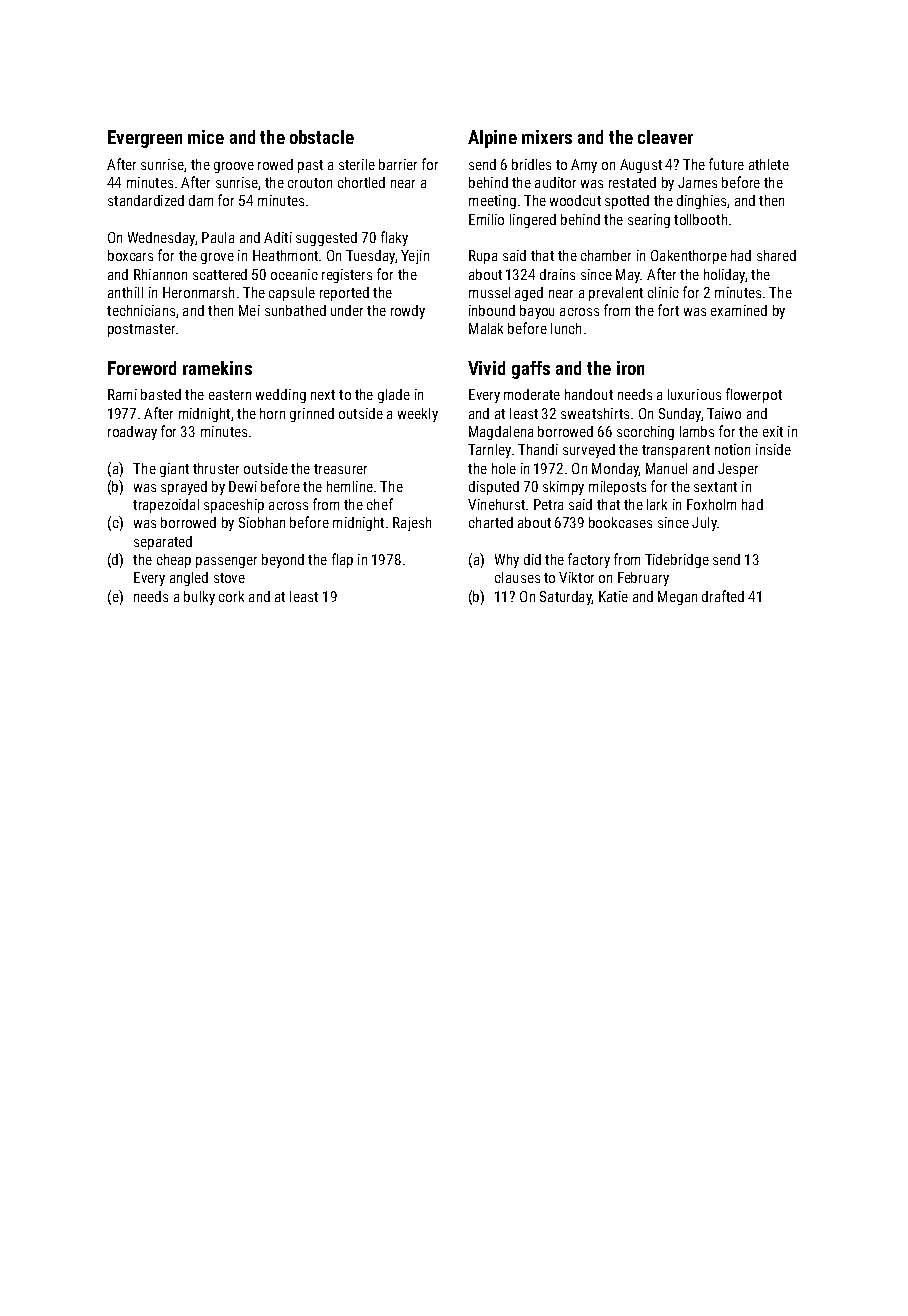 The width and height of the image is (908, 1316). What do you see at coordinates (565, 598) in the image?
I see `Saturday` at bounding box center [565, 598].
